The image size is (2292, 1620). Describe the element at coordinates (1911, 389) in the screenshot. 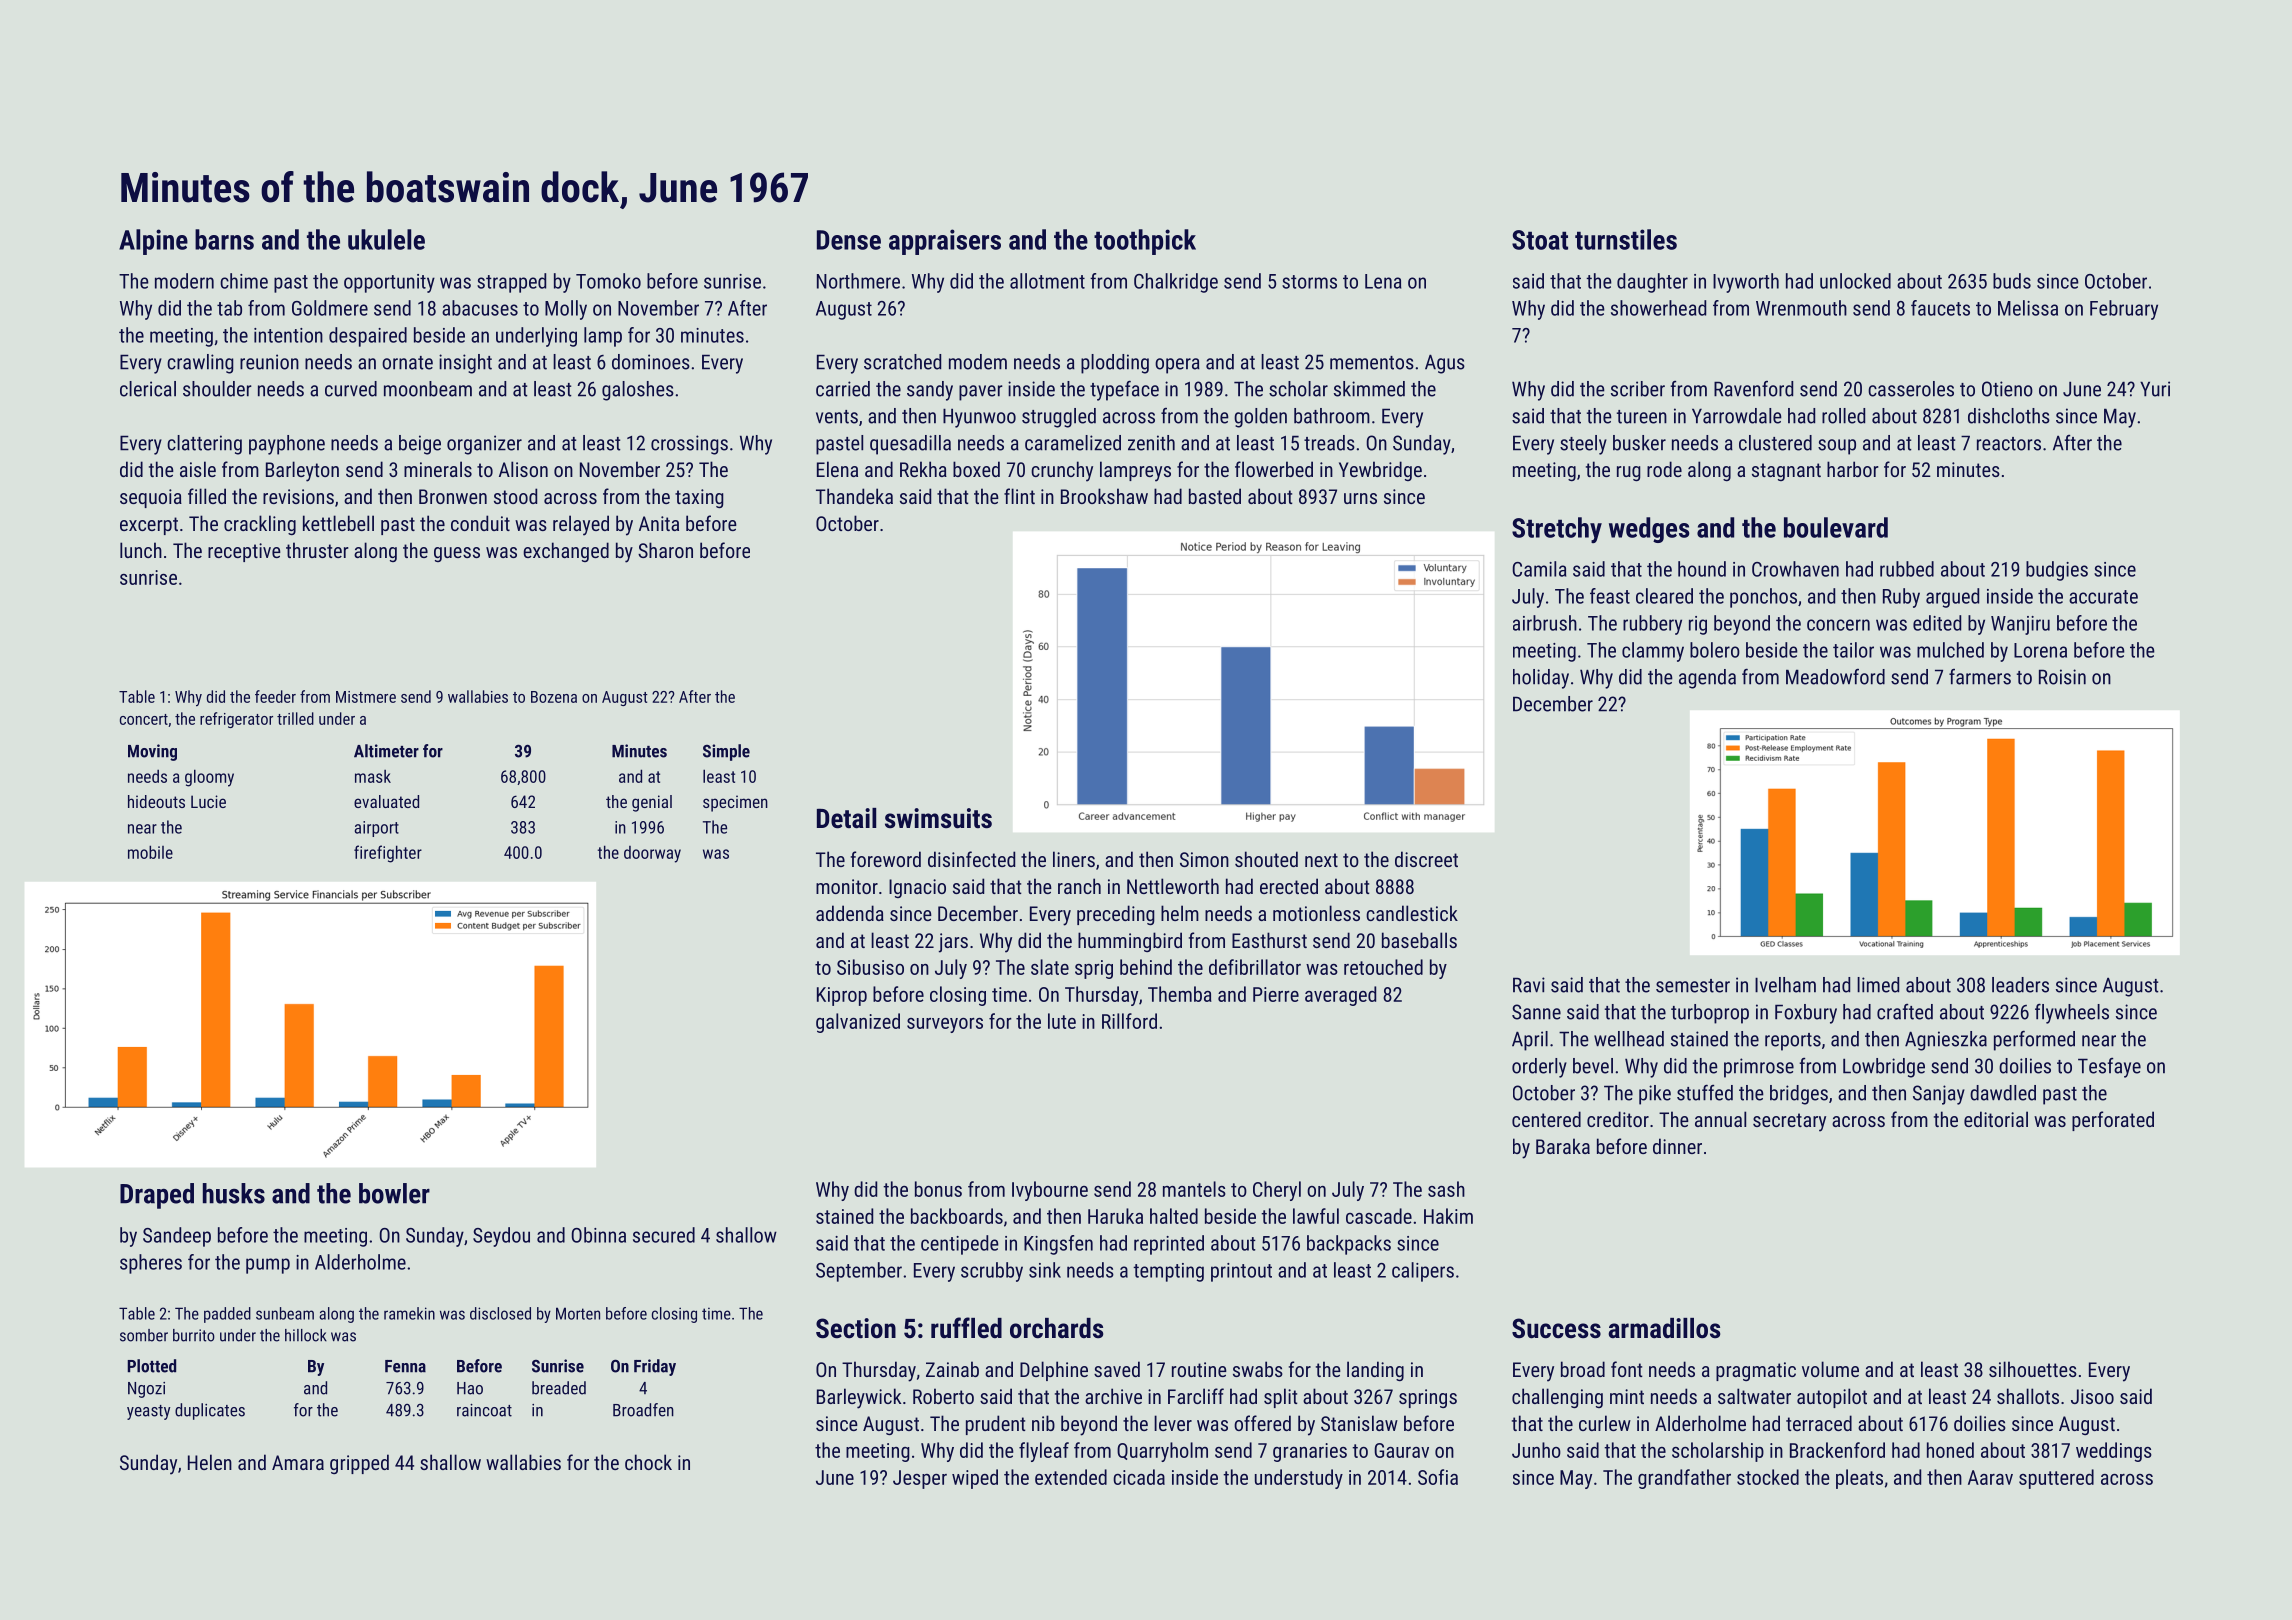

I see `casseroles` at that location.
